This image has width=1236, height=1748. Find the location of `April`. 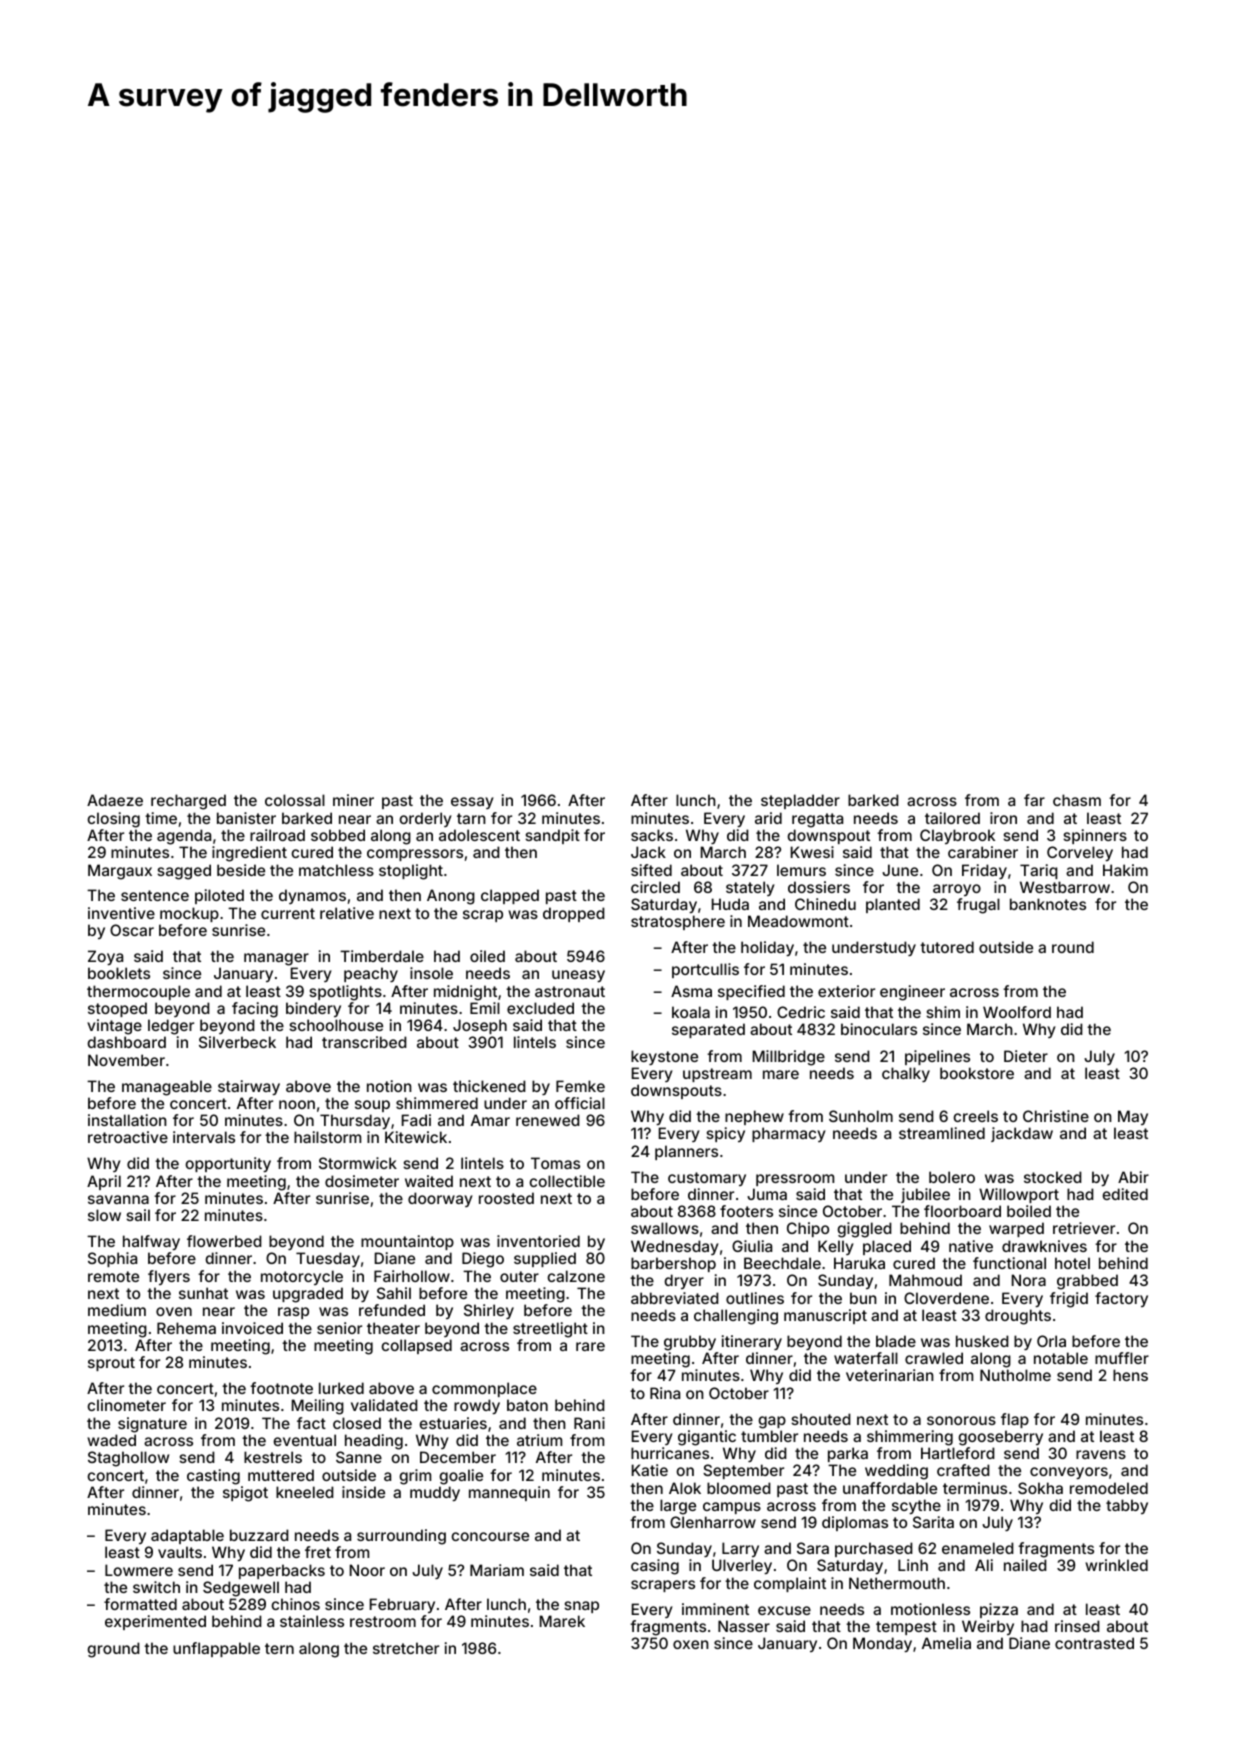

April is located at coordinates (104, 1182).
